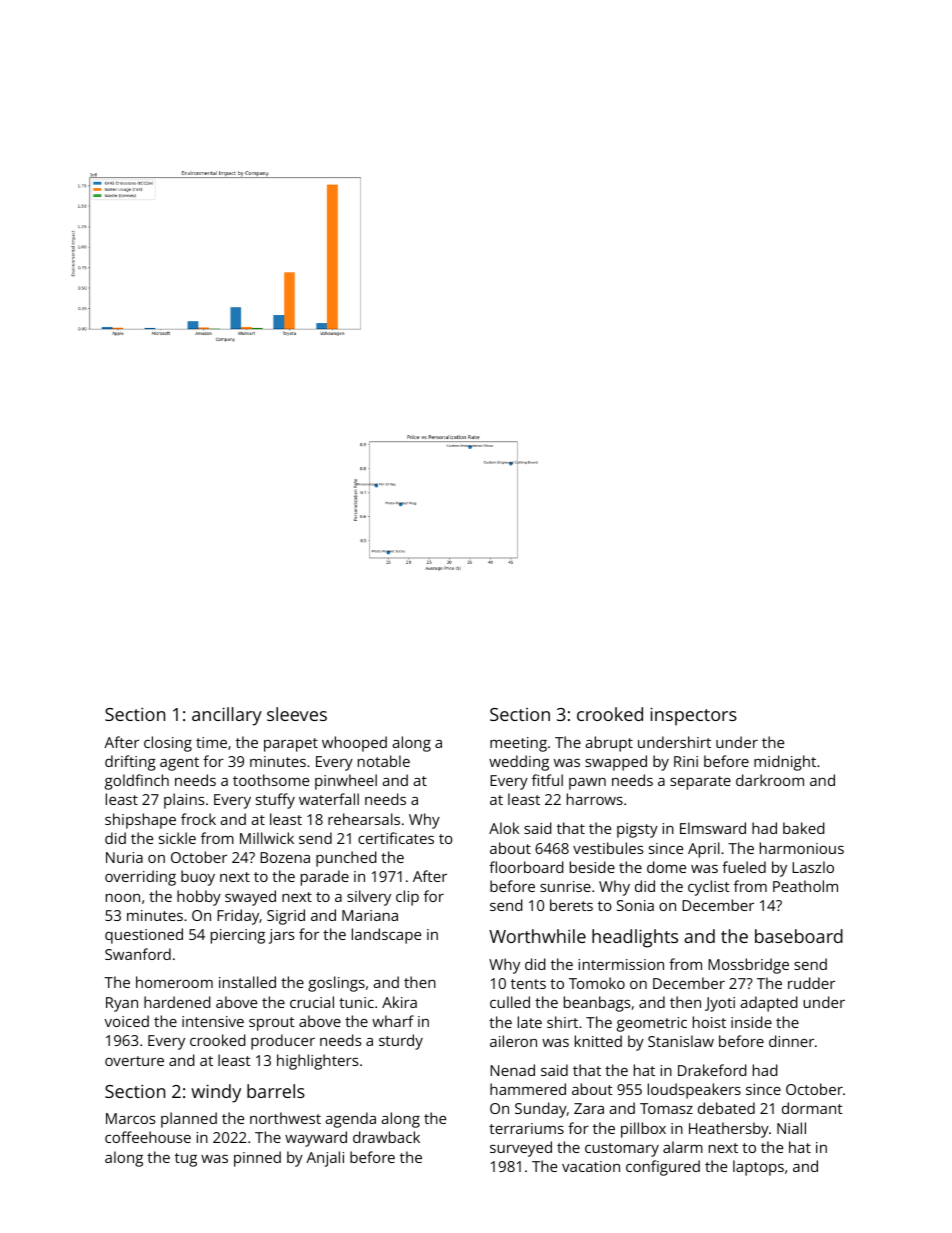 The height and width of the image is (1233, 952). What do you see at coordinates (325, 1159) in the image?
I see `Anjali` at bounding box center [325, 1159].
